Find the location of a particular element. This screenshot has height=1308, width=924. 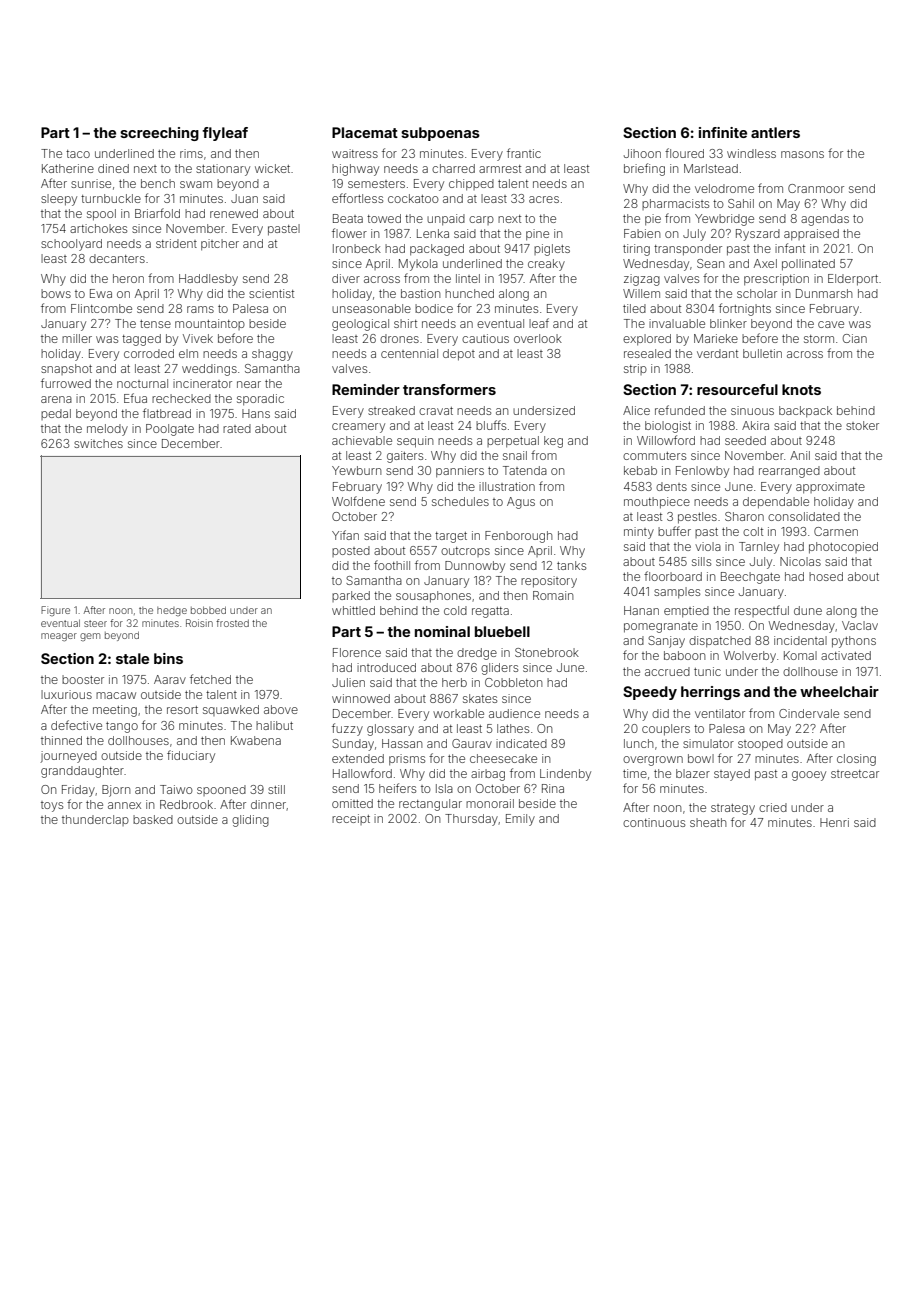

pollinated is located at coordinates (808, 265).
